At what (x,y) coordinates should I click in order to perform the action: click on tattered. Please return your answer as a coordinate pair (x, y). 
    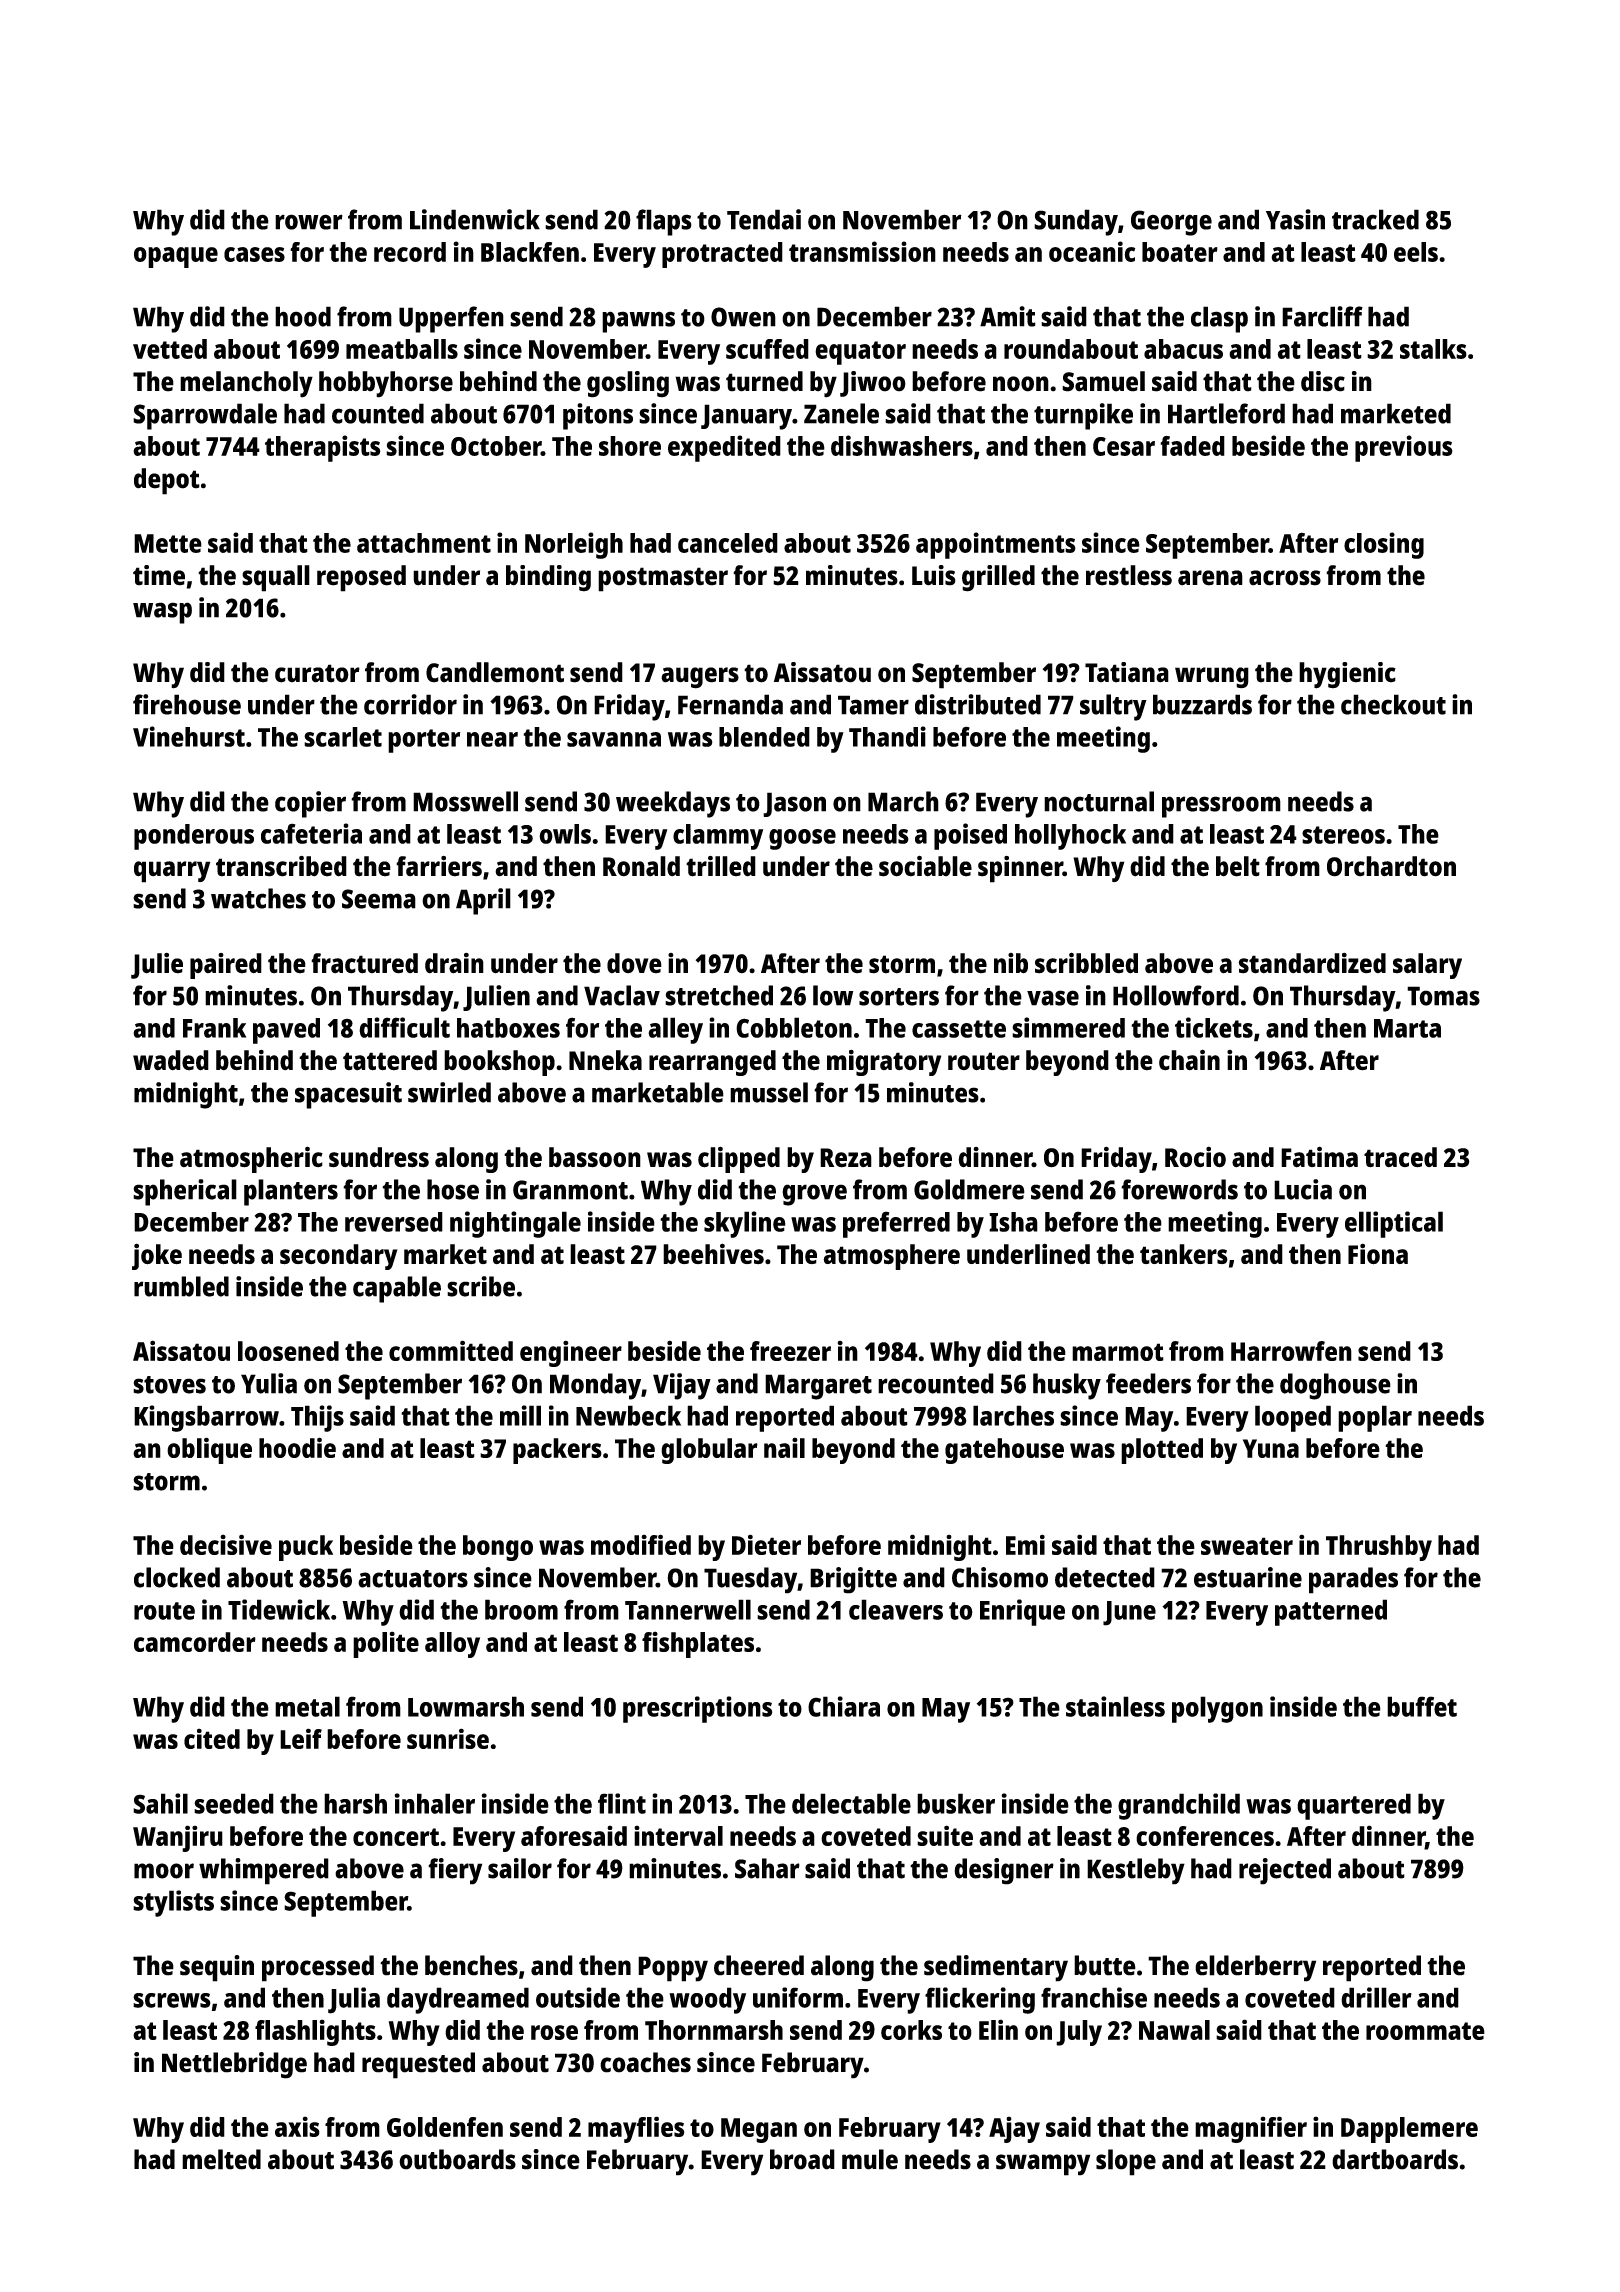
    Looking at the image, I should click on (390, 1060).
